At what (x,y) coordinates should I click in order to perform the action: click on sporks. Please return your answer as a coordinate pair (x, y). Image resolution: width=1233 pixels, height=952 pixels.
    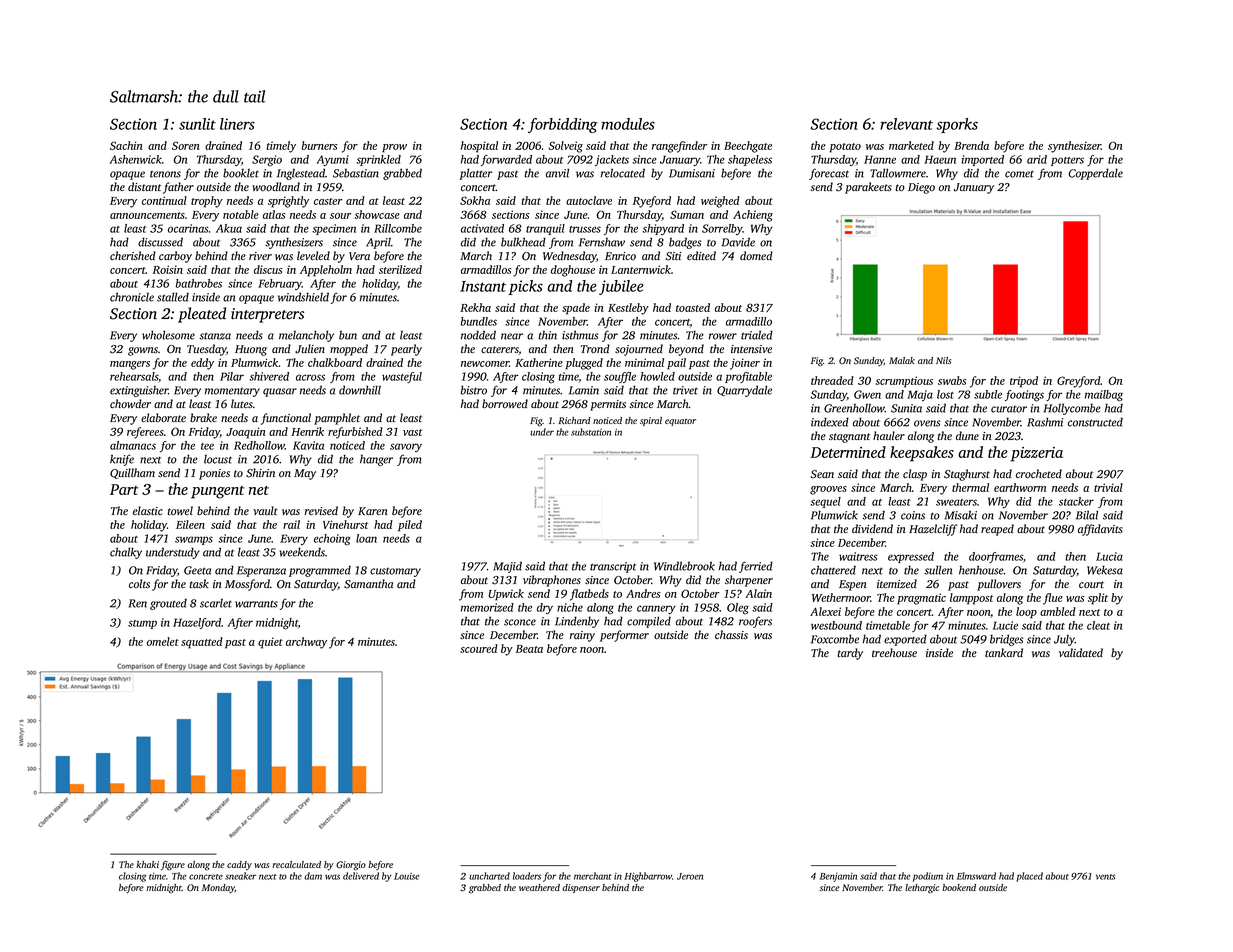
    Looking at the image, I should click on (957, 125).
